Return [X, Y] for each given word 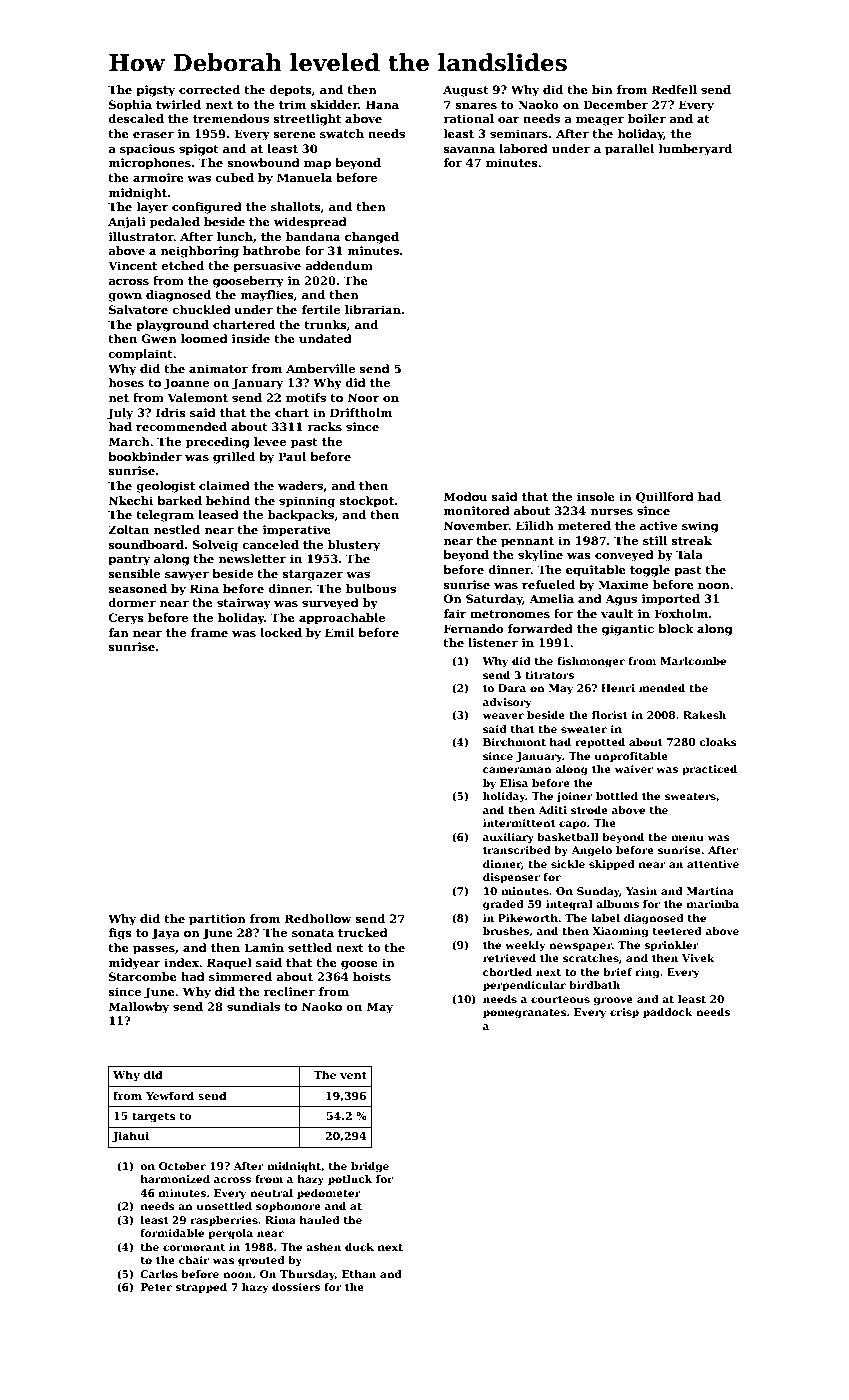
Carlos [159, 1274]
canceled [270, 544]
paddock [668, 1013]
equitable [596, 571]
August [466, 91]
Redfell [674, 89]
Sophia [130, 106]
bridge [370, 1167]
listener [493, 642]
